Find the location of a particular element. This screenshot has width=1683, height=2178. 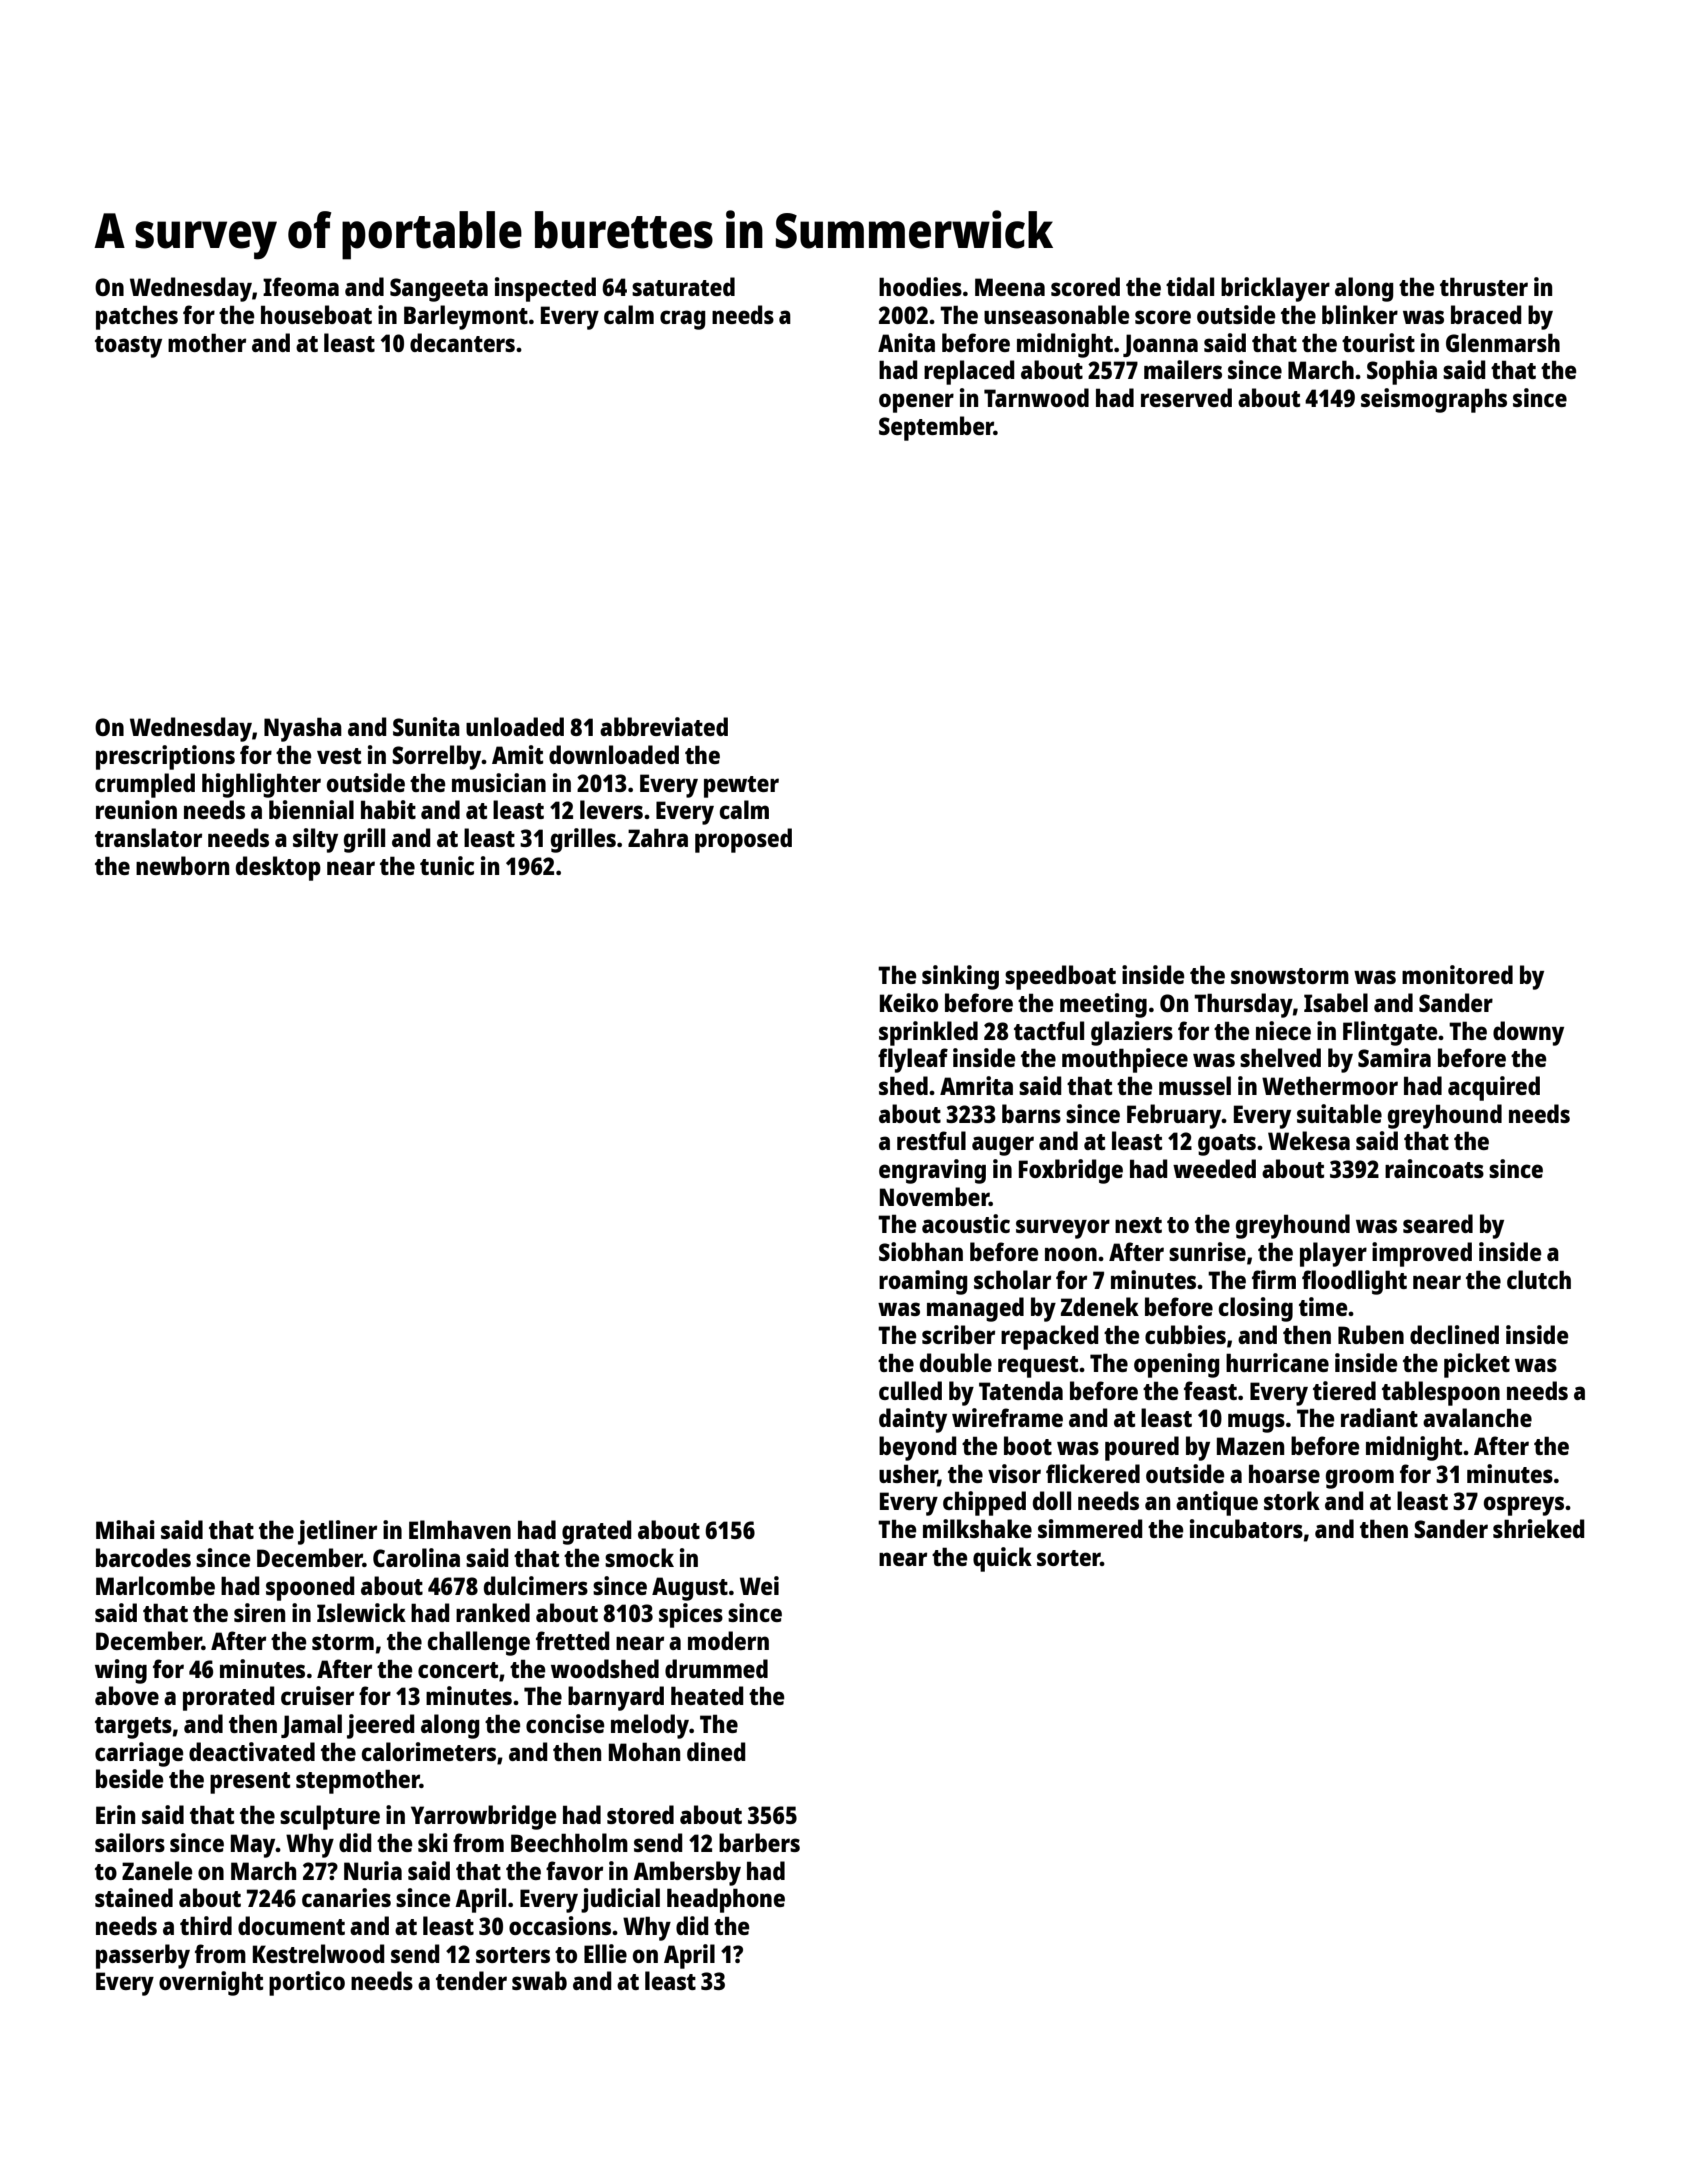

swab is located at coordinates (539, 1980).
